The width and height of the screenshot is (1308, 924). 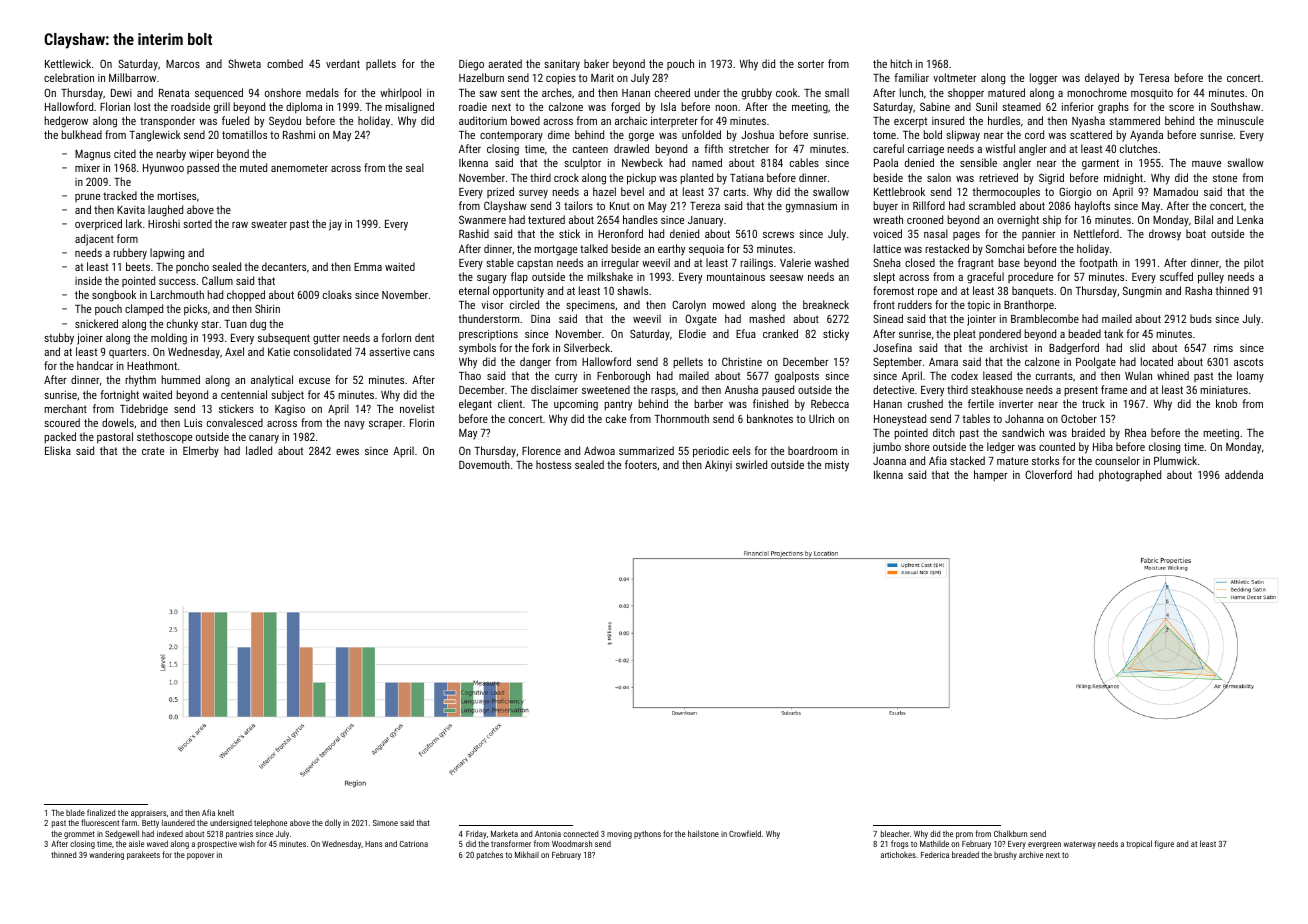 What do you see at coordinates (143, 855) in the screenshot?
I see `parakeets` at bounding box center [143, 855].
